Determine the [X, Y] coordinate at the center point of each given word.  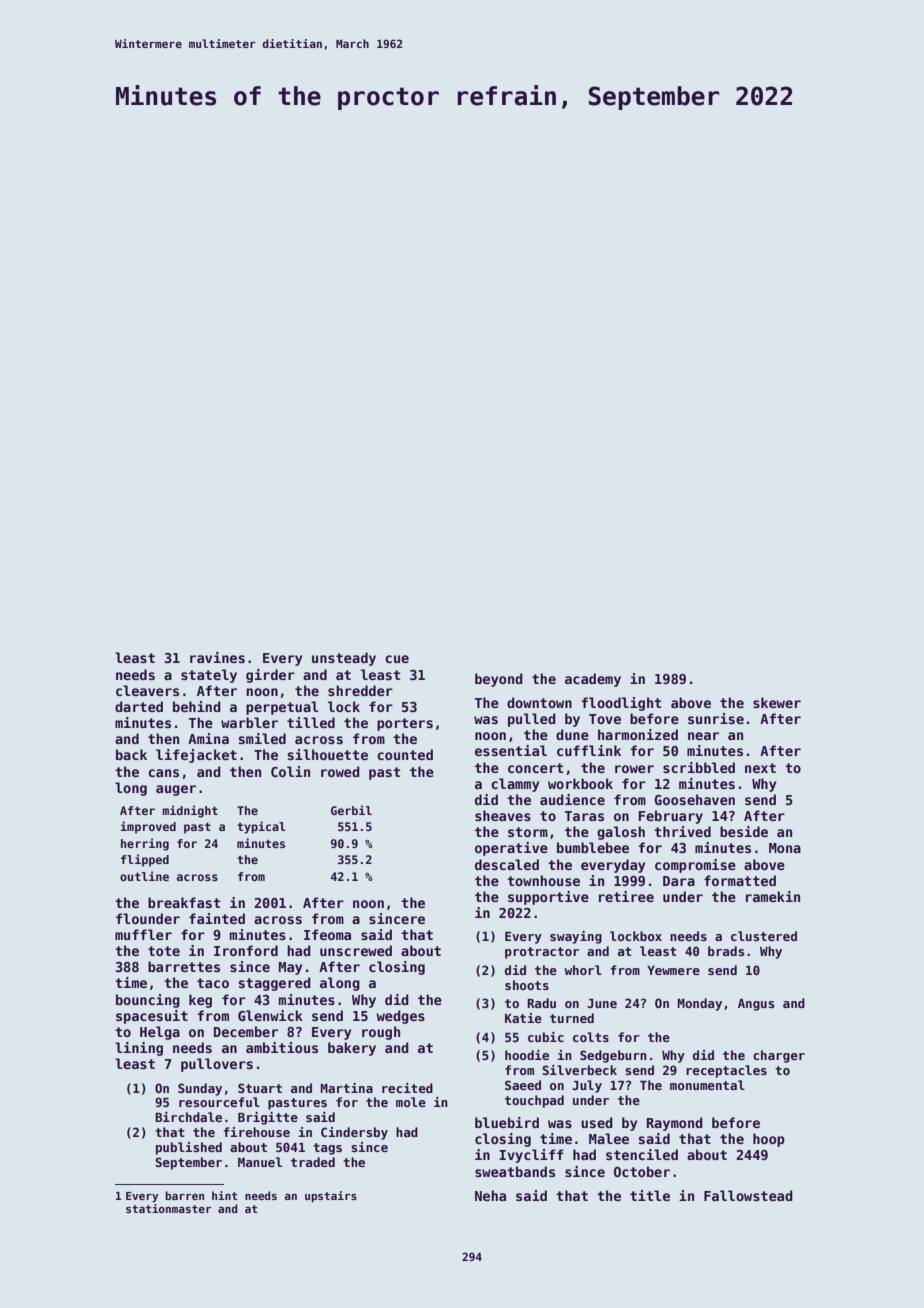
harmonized [638, 734]
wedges [400, 1017]
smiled [262, 738]
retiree [626, 896]
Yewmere [673, 970]
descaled [507, 864]
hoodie [527, 1055]
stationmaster [169, 1208]
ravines [217, 657]
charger [779, 1056]
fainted [217, 918]
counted [405, 754]
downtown [539, 702]
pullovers [217, 1065]
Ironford [246, 950]
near [703, 736]
